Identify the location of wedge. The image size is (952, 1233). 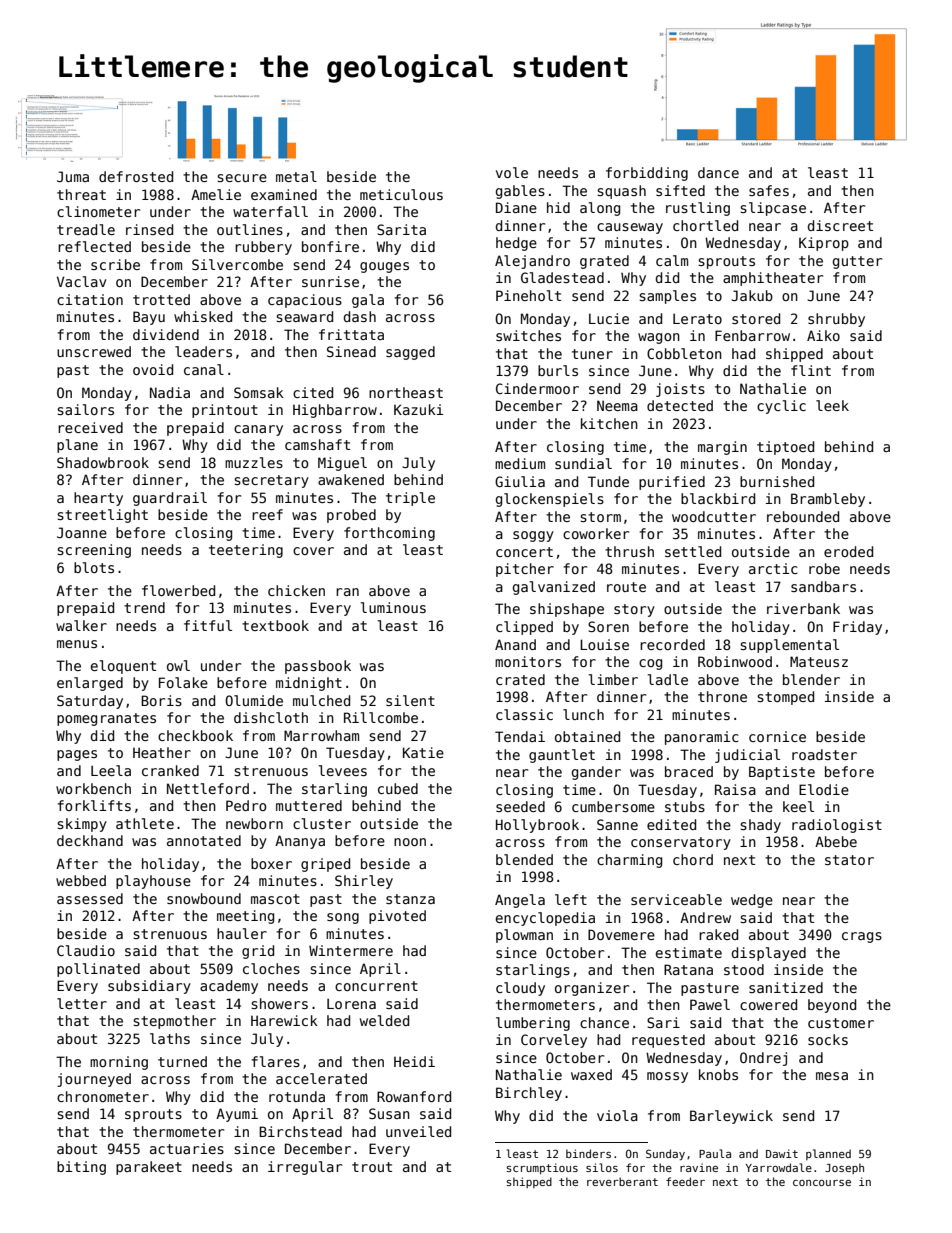
(752, 901).
